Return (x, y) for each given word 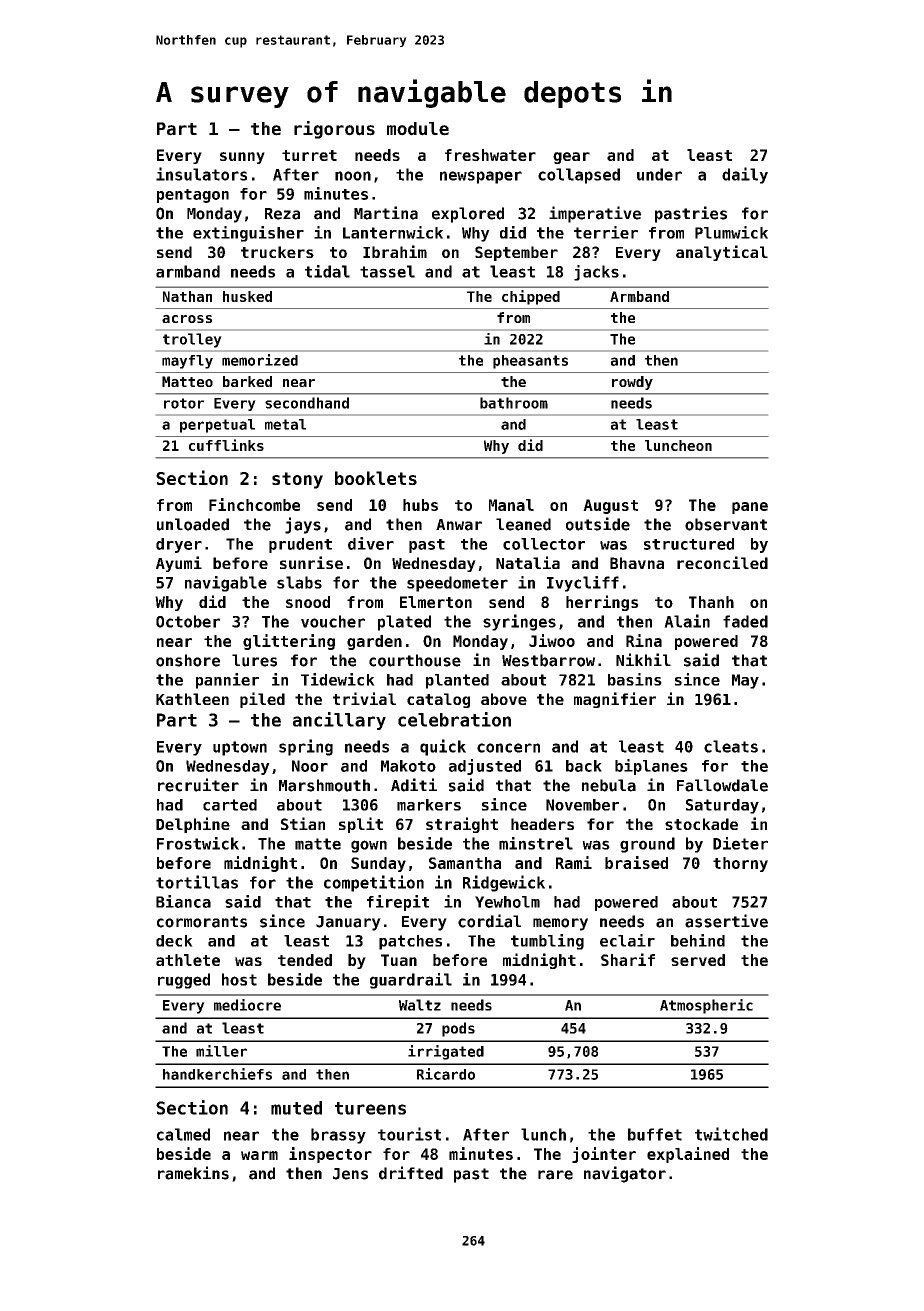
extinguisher (248, 234)
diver (371, 543)
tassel (387, 271)
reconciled (722, 562)
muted (296, 1108)
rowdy (632, 383)
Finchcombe (254, 504)
